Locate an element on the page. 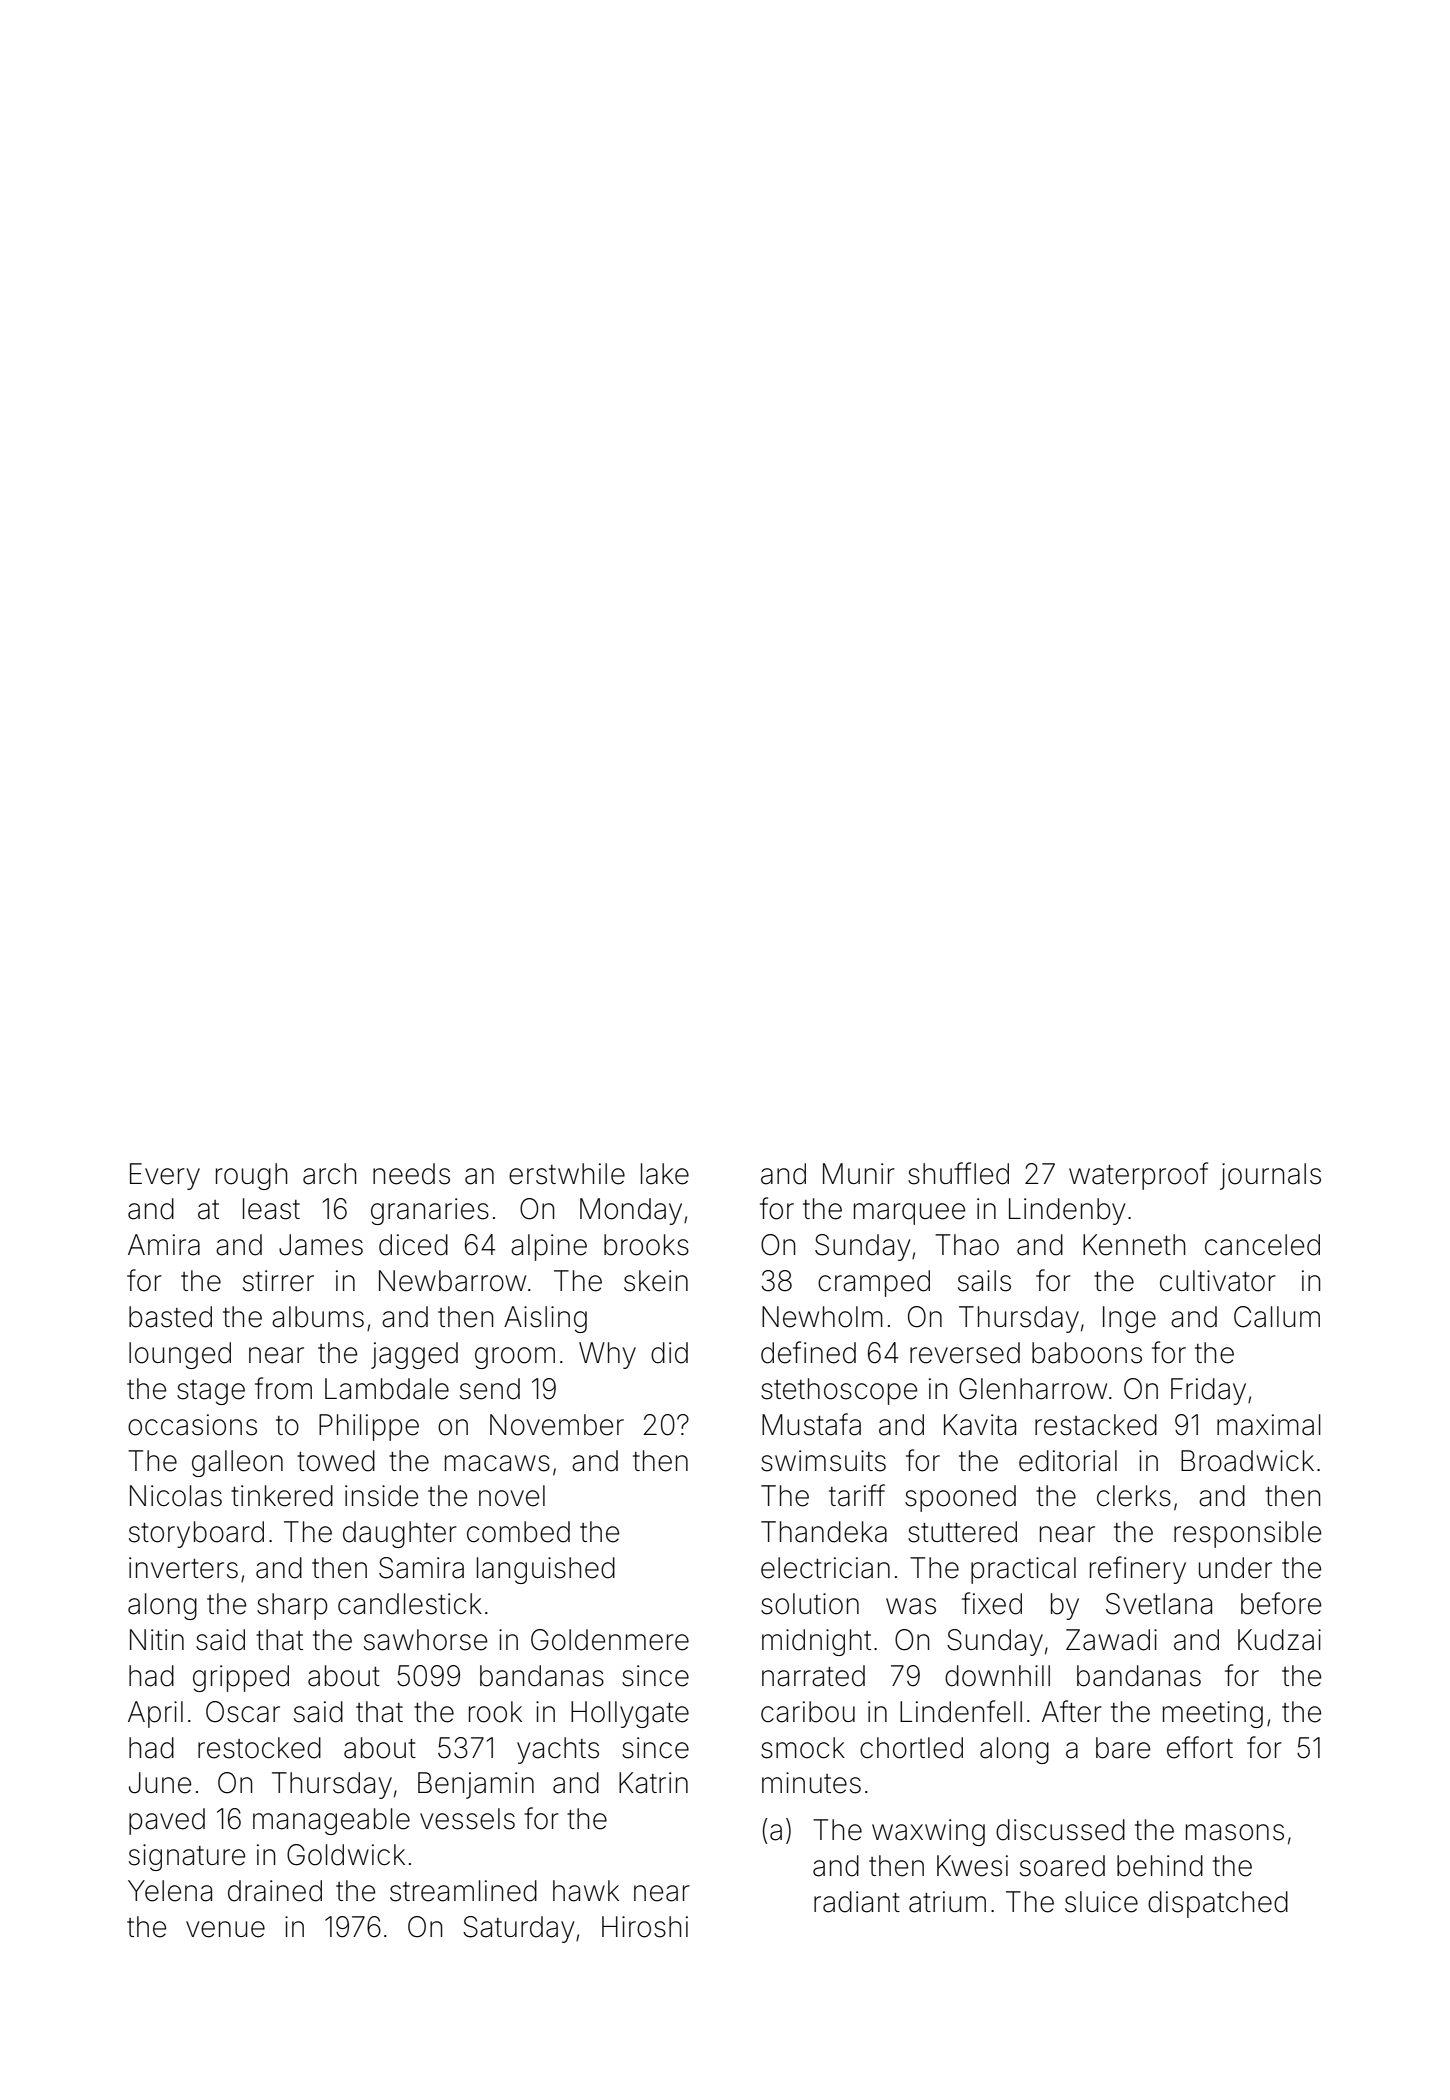 This document has height=2100, width=1450. albums is located at coordinates (318, 1317).
